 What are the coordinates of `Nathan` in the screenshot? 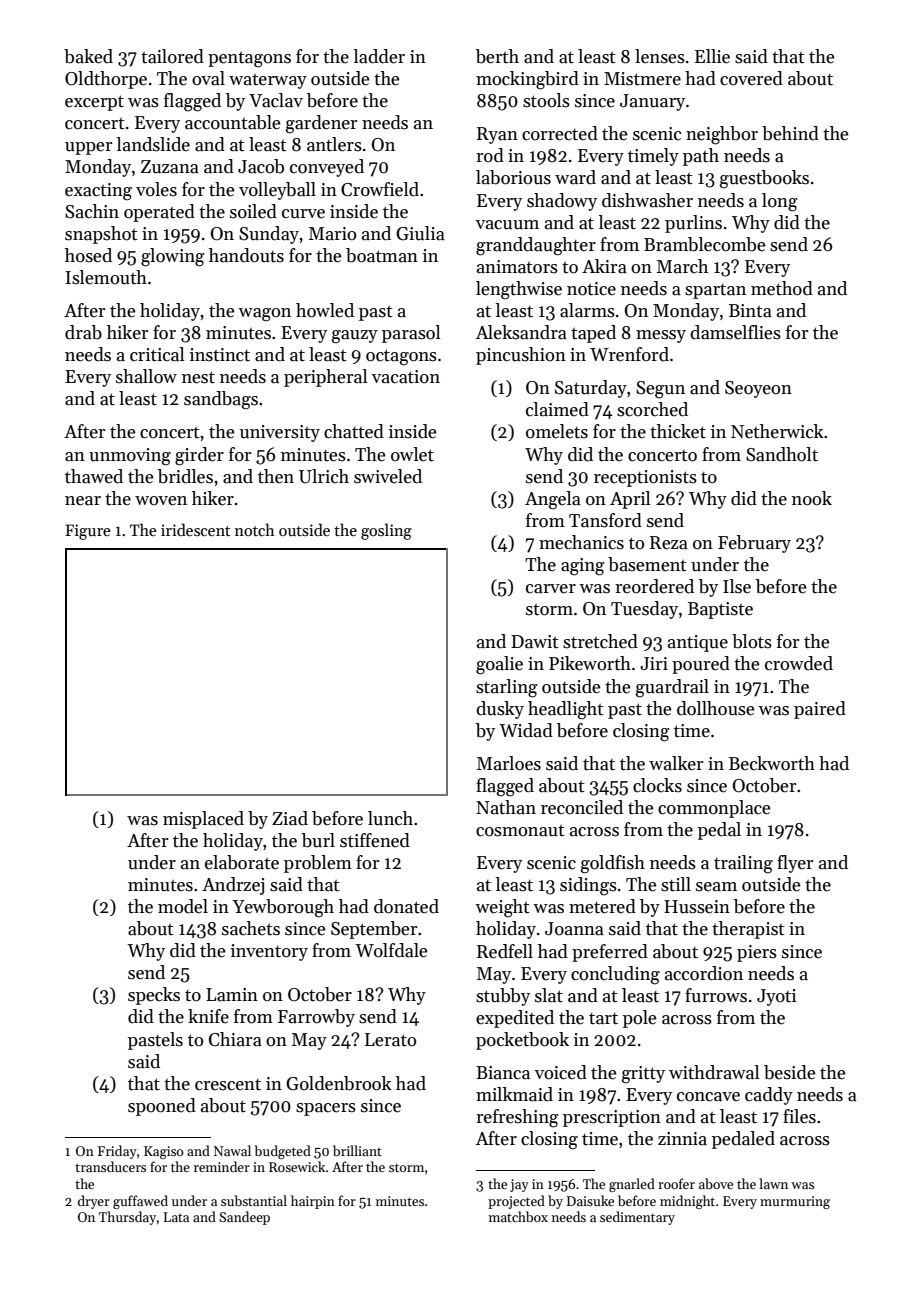 It's located at (506, 807).
